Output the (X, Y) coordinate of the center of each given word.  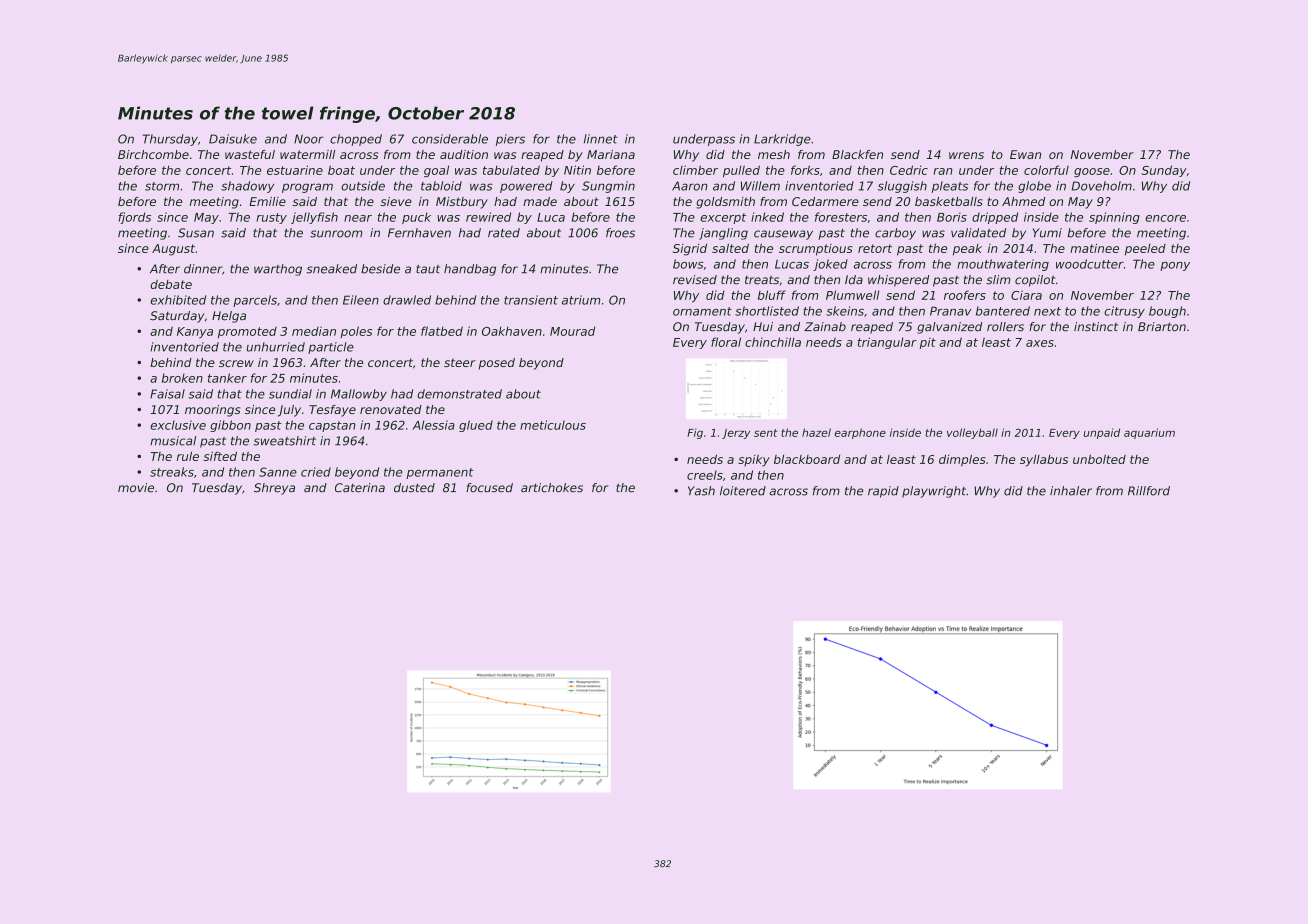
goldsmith (725, 203)
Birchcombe (153, 154)
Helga (229, 317)
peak (967, 250)
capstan (332, 426)
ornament (702, 311)
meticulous (553, 425)
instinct (1096, 327)
